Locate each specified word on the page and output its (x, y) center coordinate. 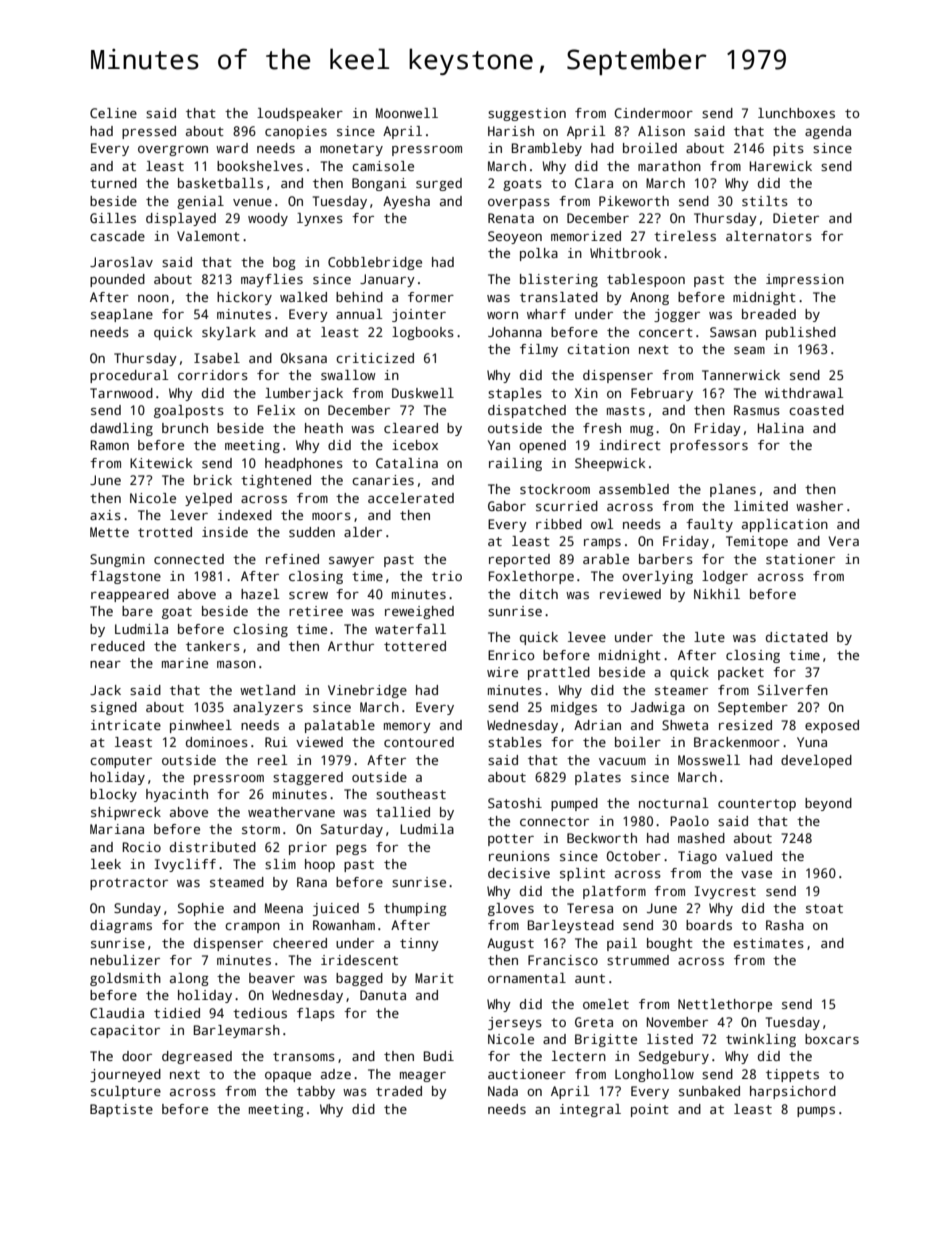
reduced (118, 646)
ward (232, 148)
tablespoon (646, 280)
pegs (351, 850)
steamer (681, 690)
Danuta (383, 995)
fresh (602, 428)
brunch (185, 428)
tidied (177, 1013)
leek (106, 864)
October (634, 856)
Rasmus (757, 410)
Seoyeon (515, 237)
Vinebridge (367, 691)
